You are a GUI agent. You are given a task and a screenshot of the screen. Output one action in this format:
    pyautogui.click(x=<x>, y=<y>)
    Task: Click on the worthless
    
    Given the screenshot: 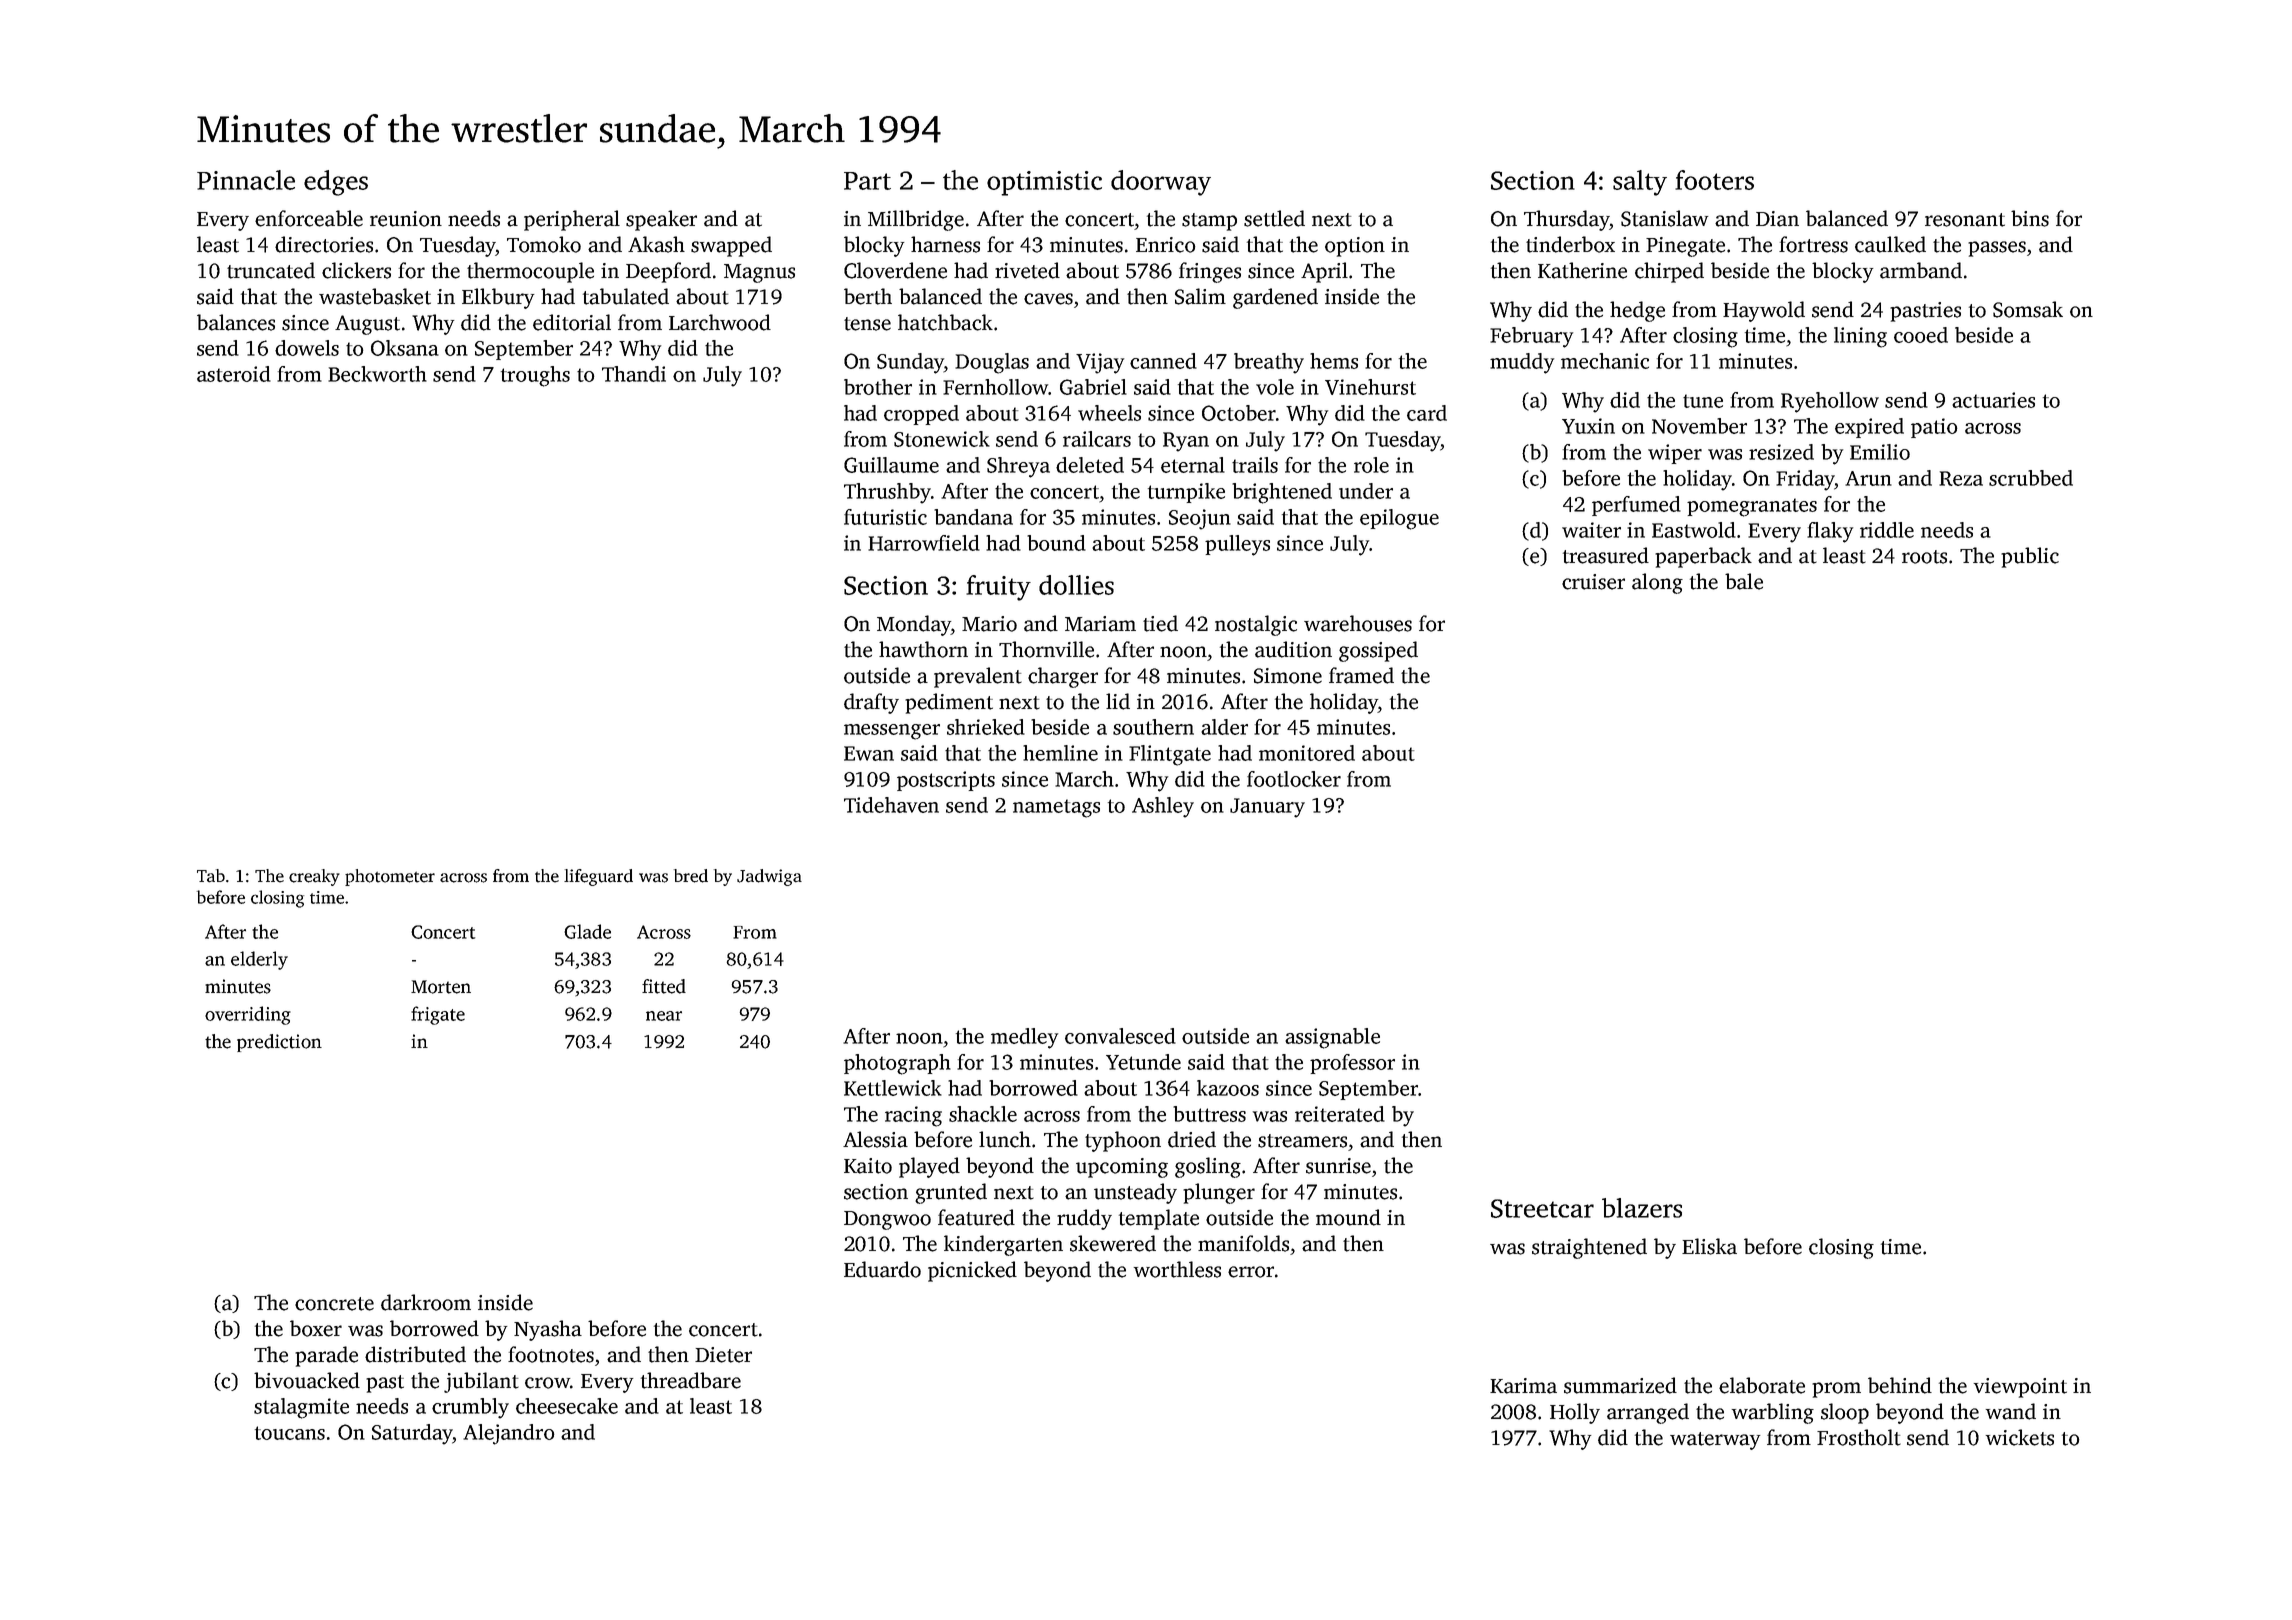 What is the action you would take?
    pyautogui.click(x=1177, y=1269)
